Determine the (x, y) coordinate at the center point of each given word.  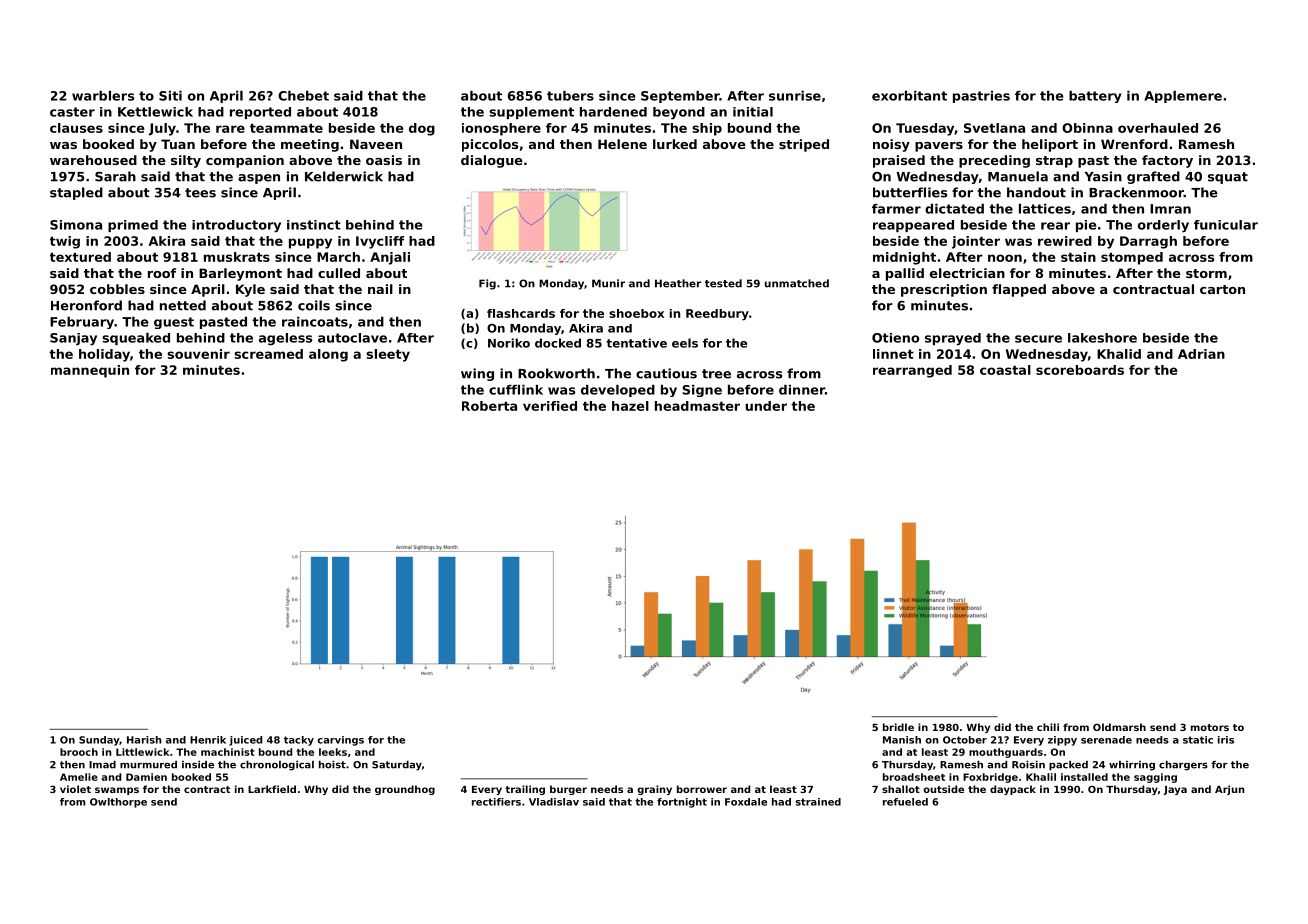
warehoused (93, 160)
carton (1222, 289)
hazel (630, 406)
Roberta (489, 406)
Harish (144, 740)
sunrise (795, 96)
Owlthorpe (118, 803)
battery (1095, 97)
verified (550, 406)
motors (1210, 727)
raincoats (315, 322)
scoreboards (1080, 370)
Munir (608, 283)
